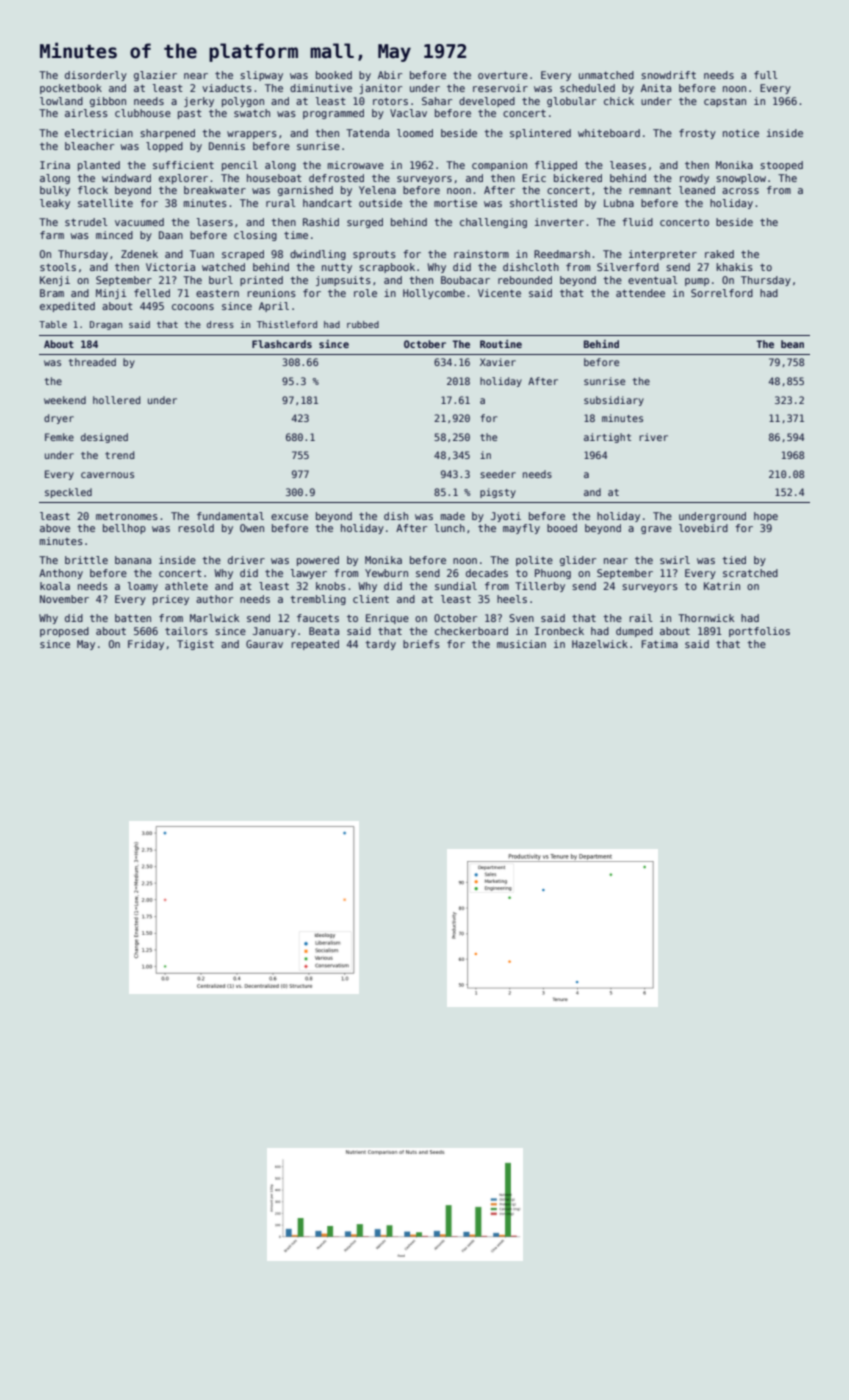 The image size is (849, 1400). What do you see at coordinates (220, 324) in the document?
I see `dress` at bounding box center [220, 324].
